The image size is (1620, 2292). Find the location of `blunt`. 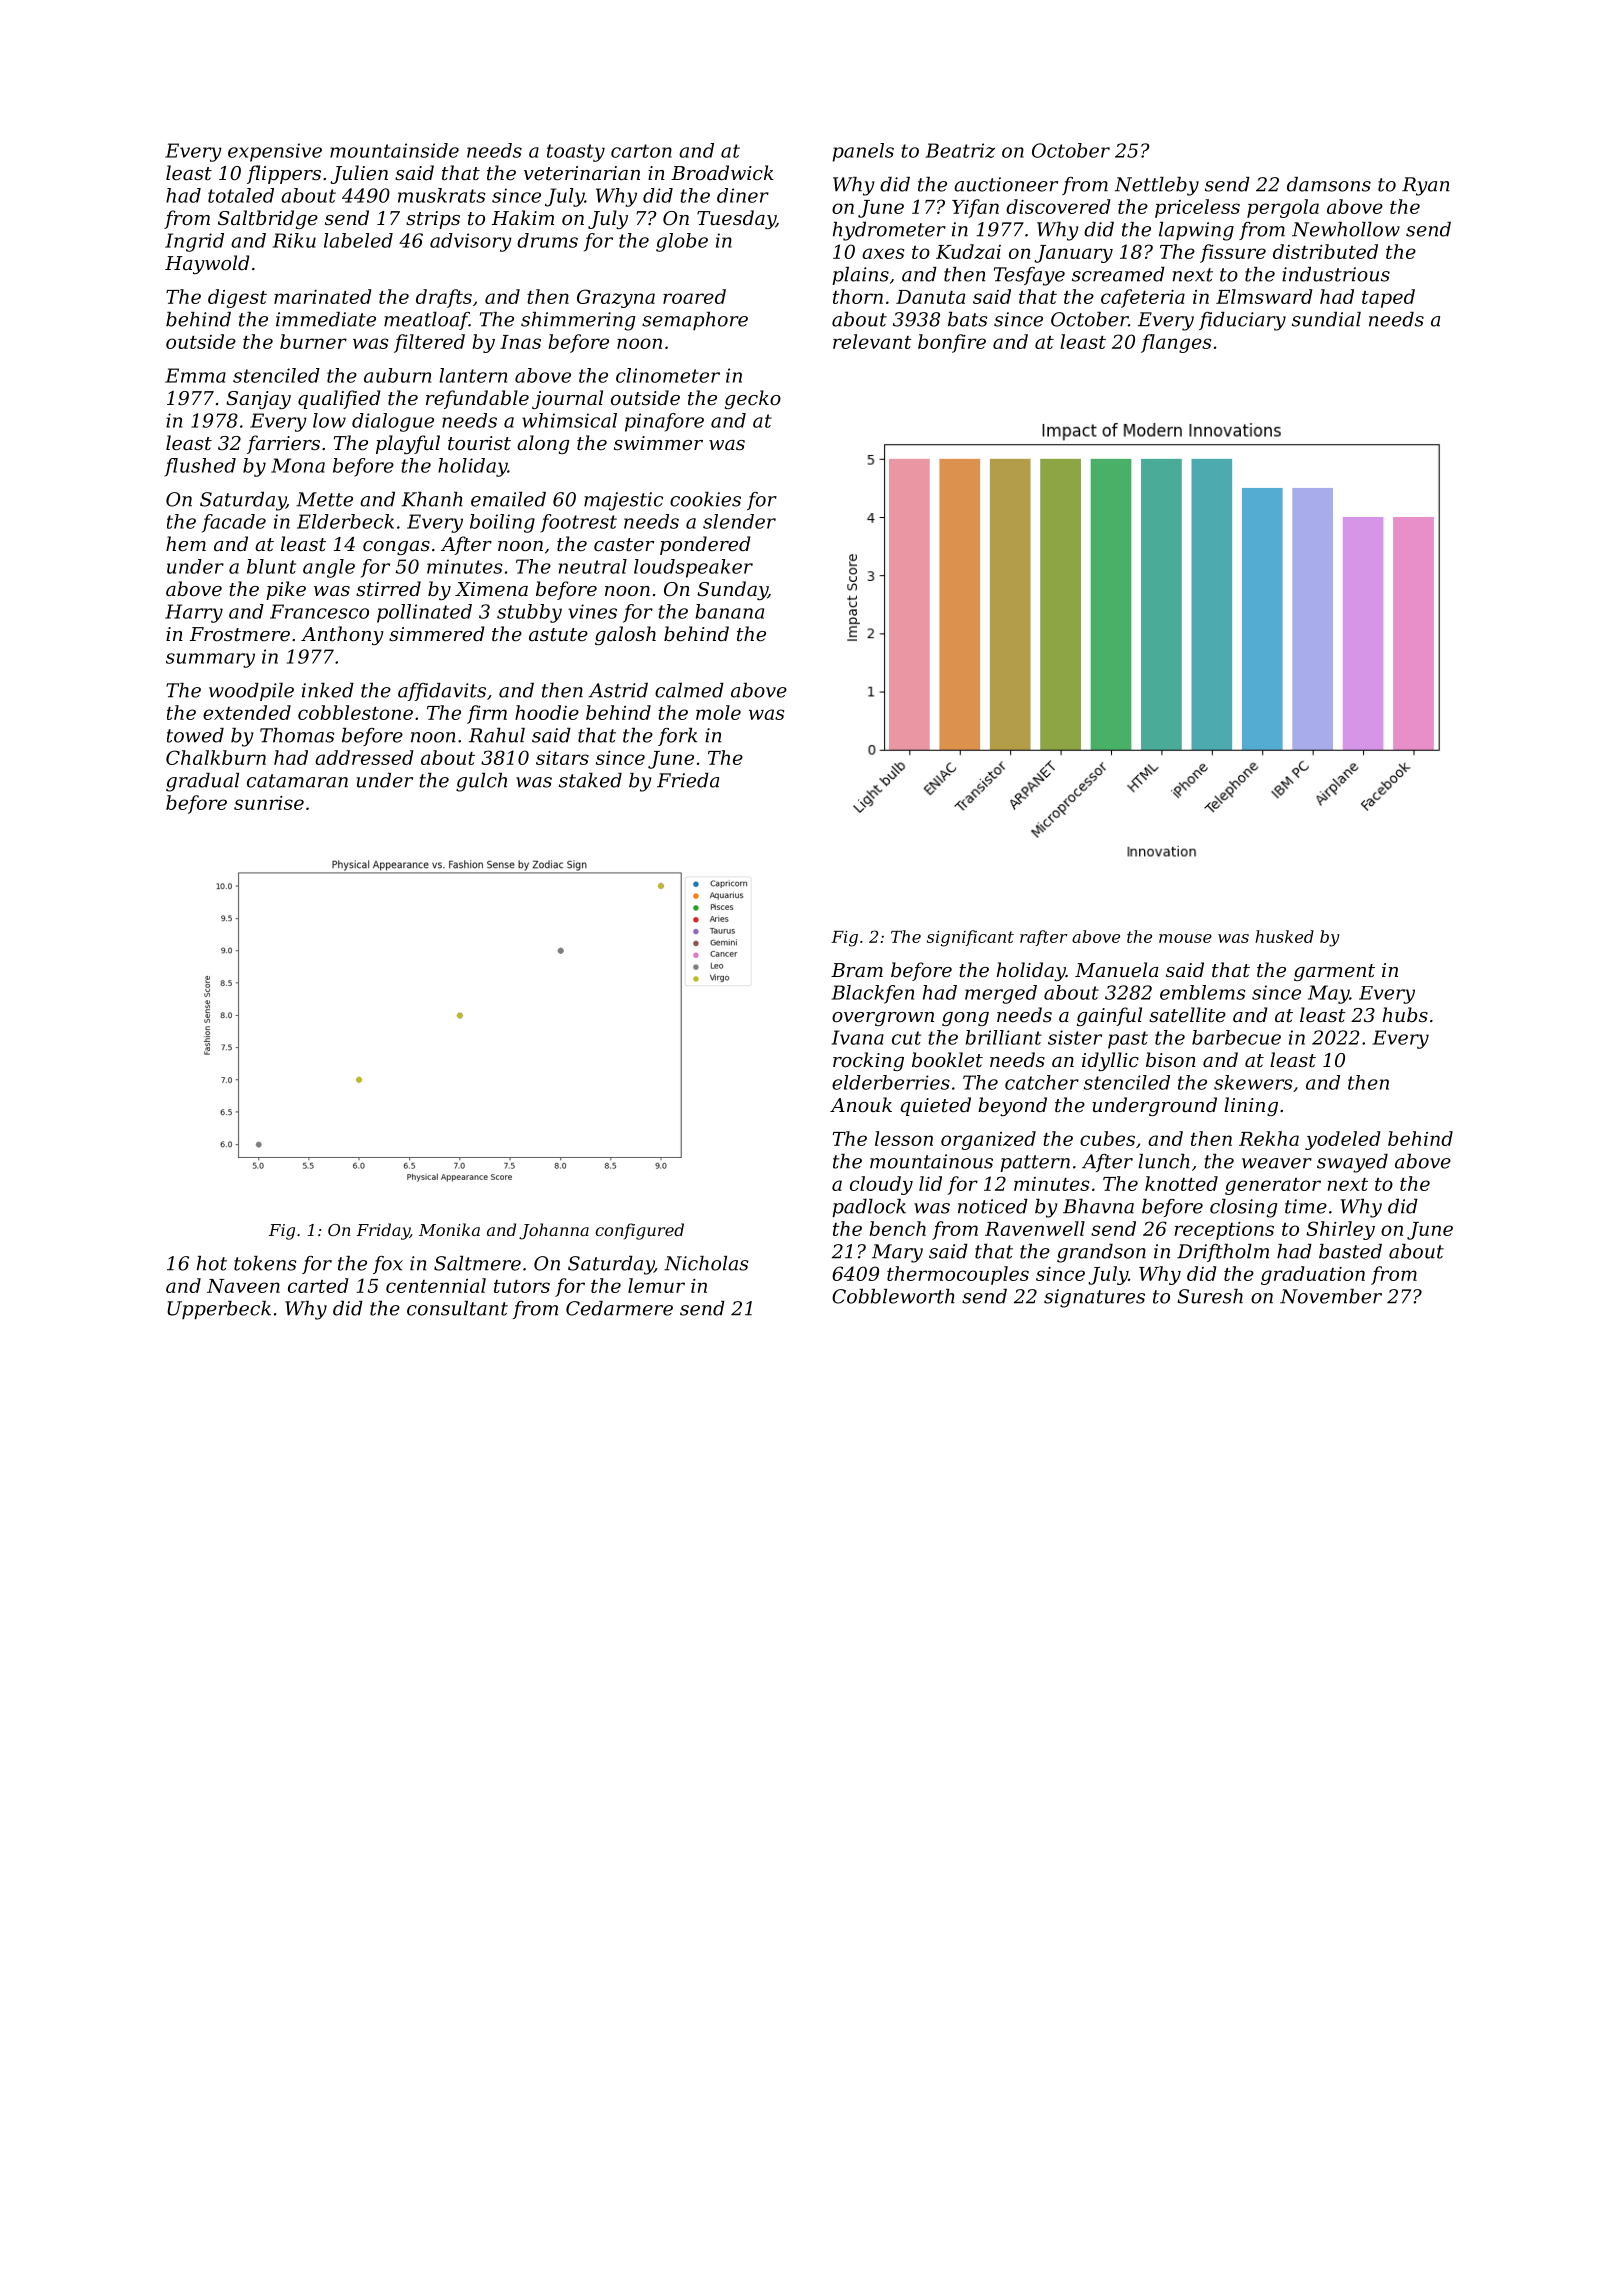

blunt is located at coordinates (271, 566).
